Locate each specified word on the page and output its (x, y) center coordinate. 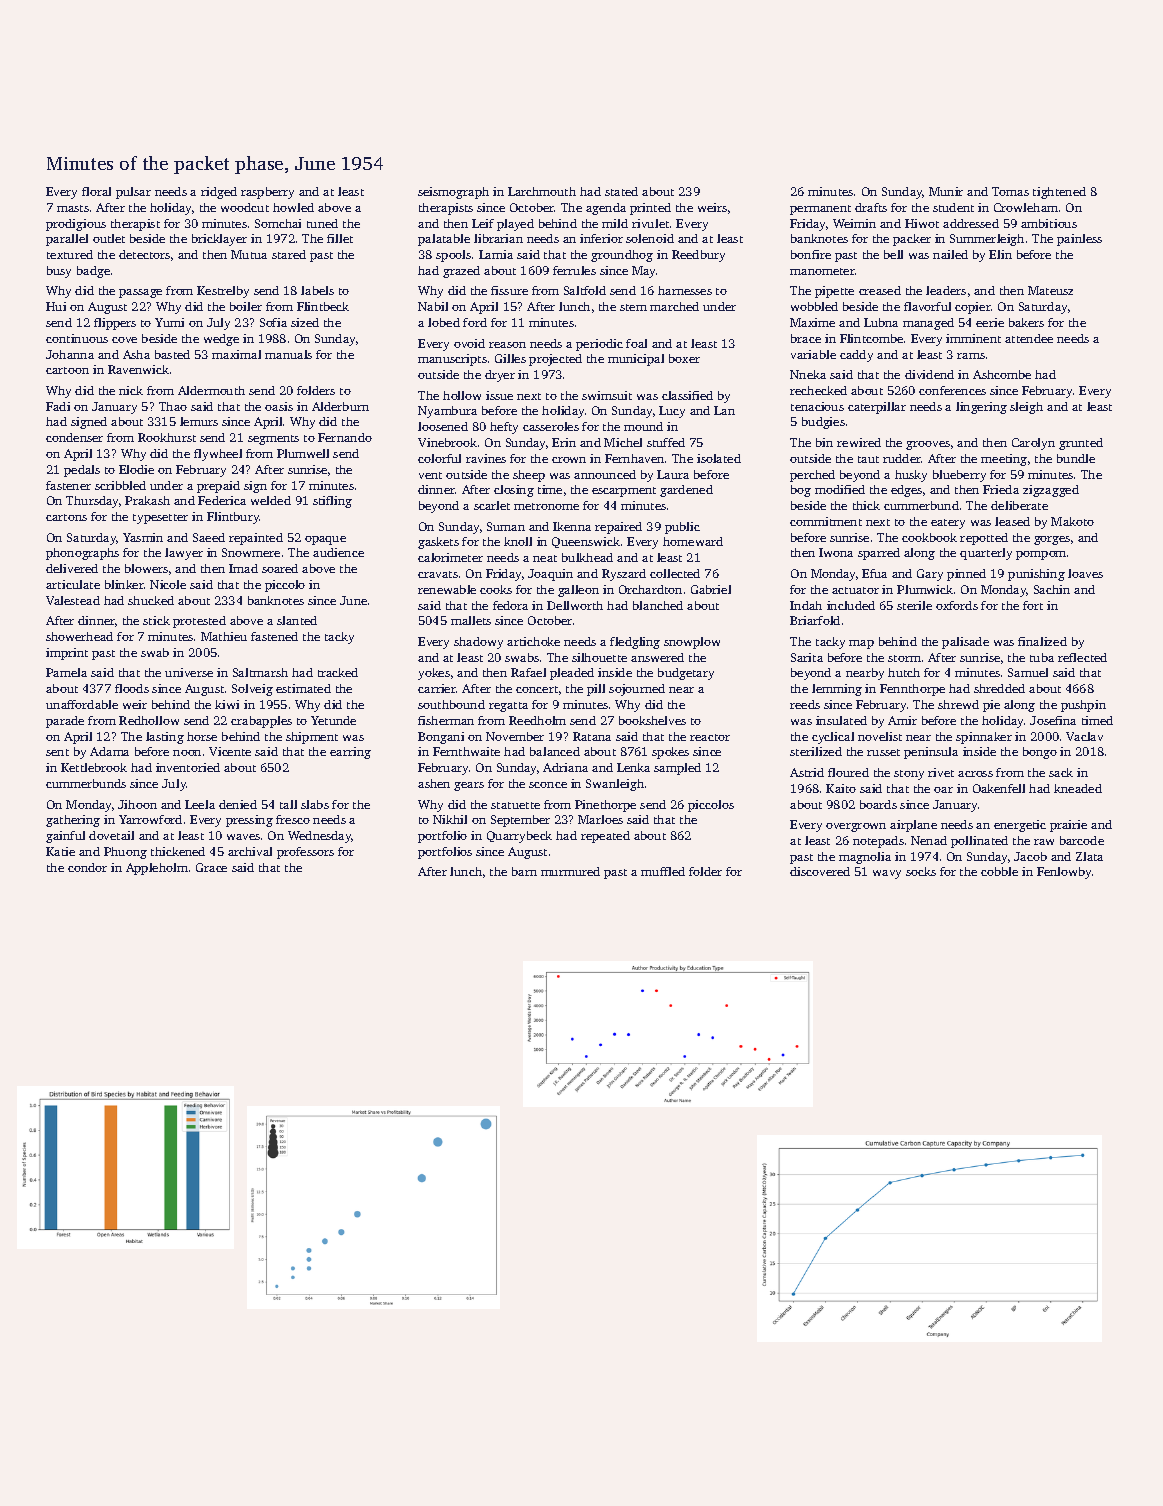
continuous (77, 338)
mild (615, 223)
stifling (332, 502)
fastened (274, 636)
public (682, 528)
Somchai (278, 223)
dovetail (111, 835)
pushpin (1083, 706)
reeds (805, 704)
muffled (663, 871)
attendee (1029, 338)
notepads (878, 842)
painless (1079, 240)
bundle (1076, 458)
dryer (500, 376)
